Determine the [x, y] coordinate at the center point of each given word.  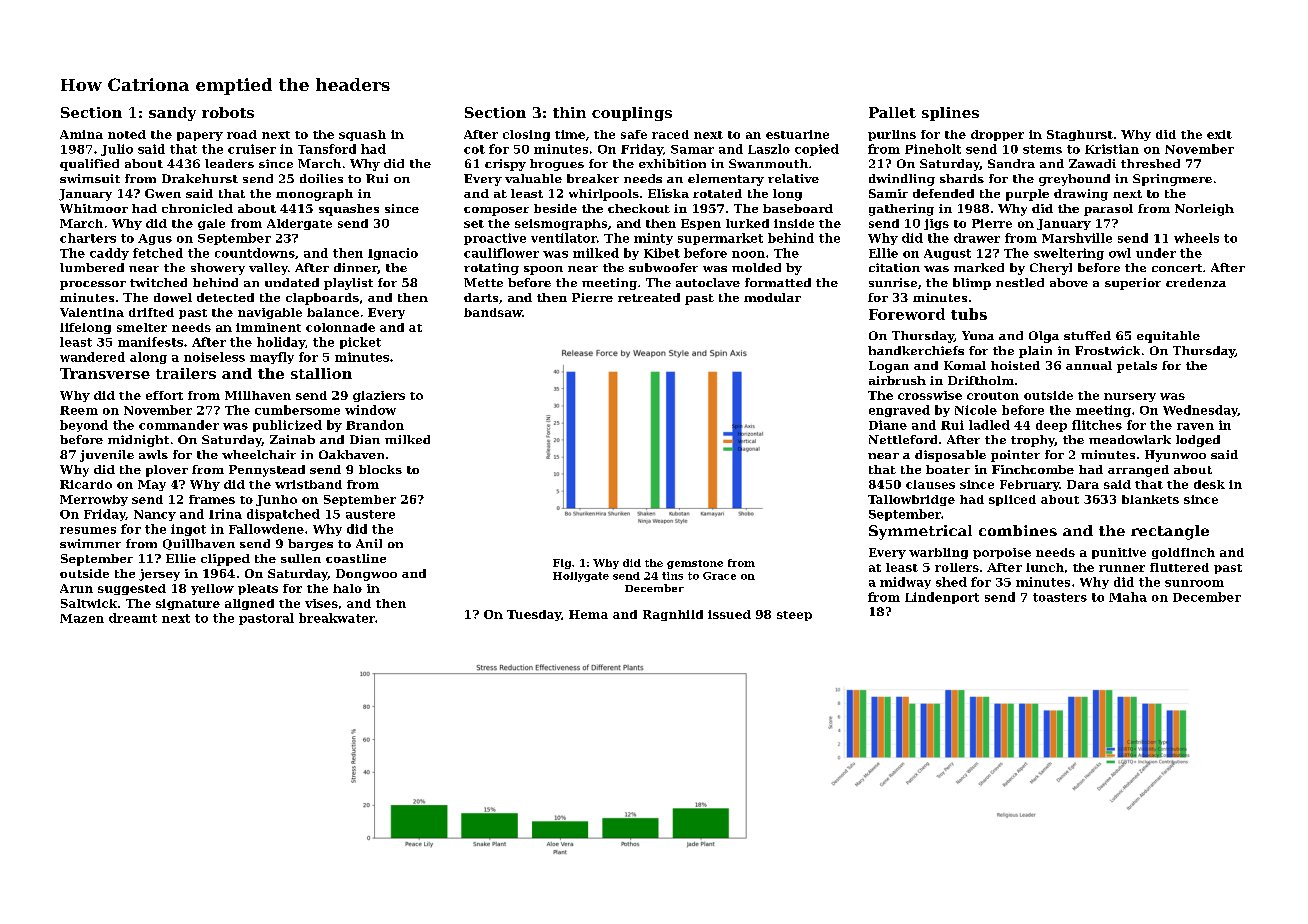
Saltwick [89, 603]
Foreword [907, 314]
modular [772, 297]
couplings [632, 114]
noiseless [214, 357]
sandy [172, 114]
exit [1219, 134]
